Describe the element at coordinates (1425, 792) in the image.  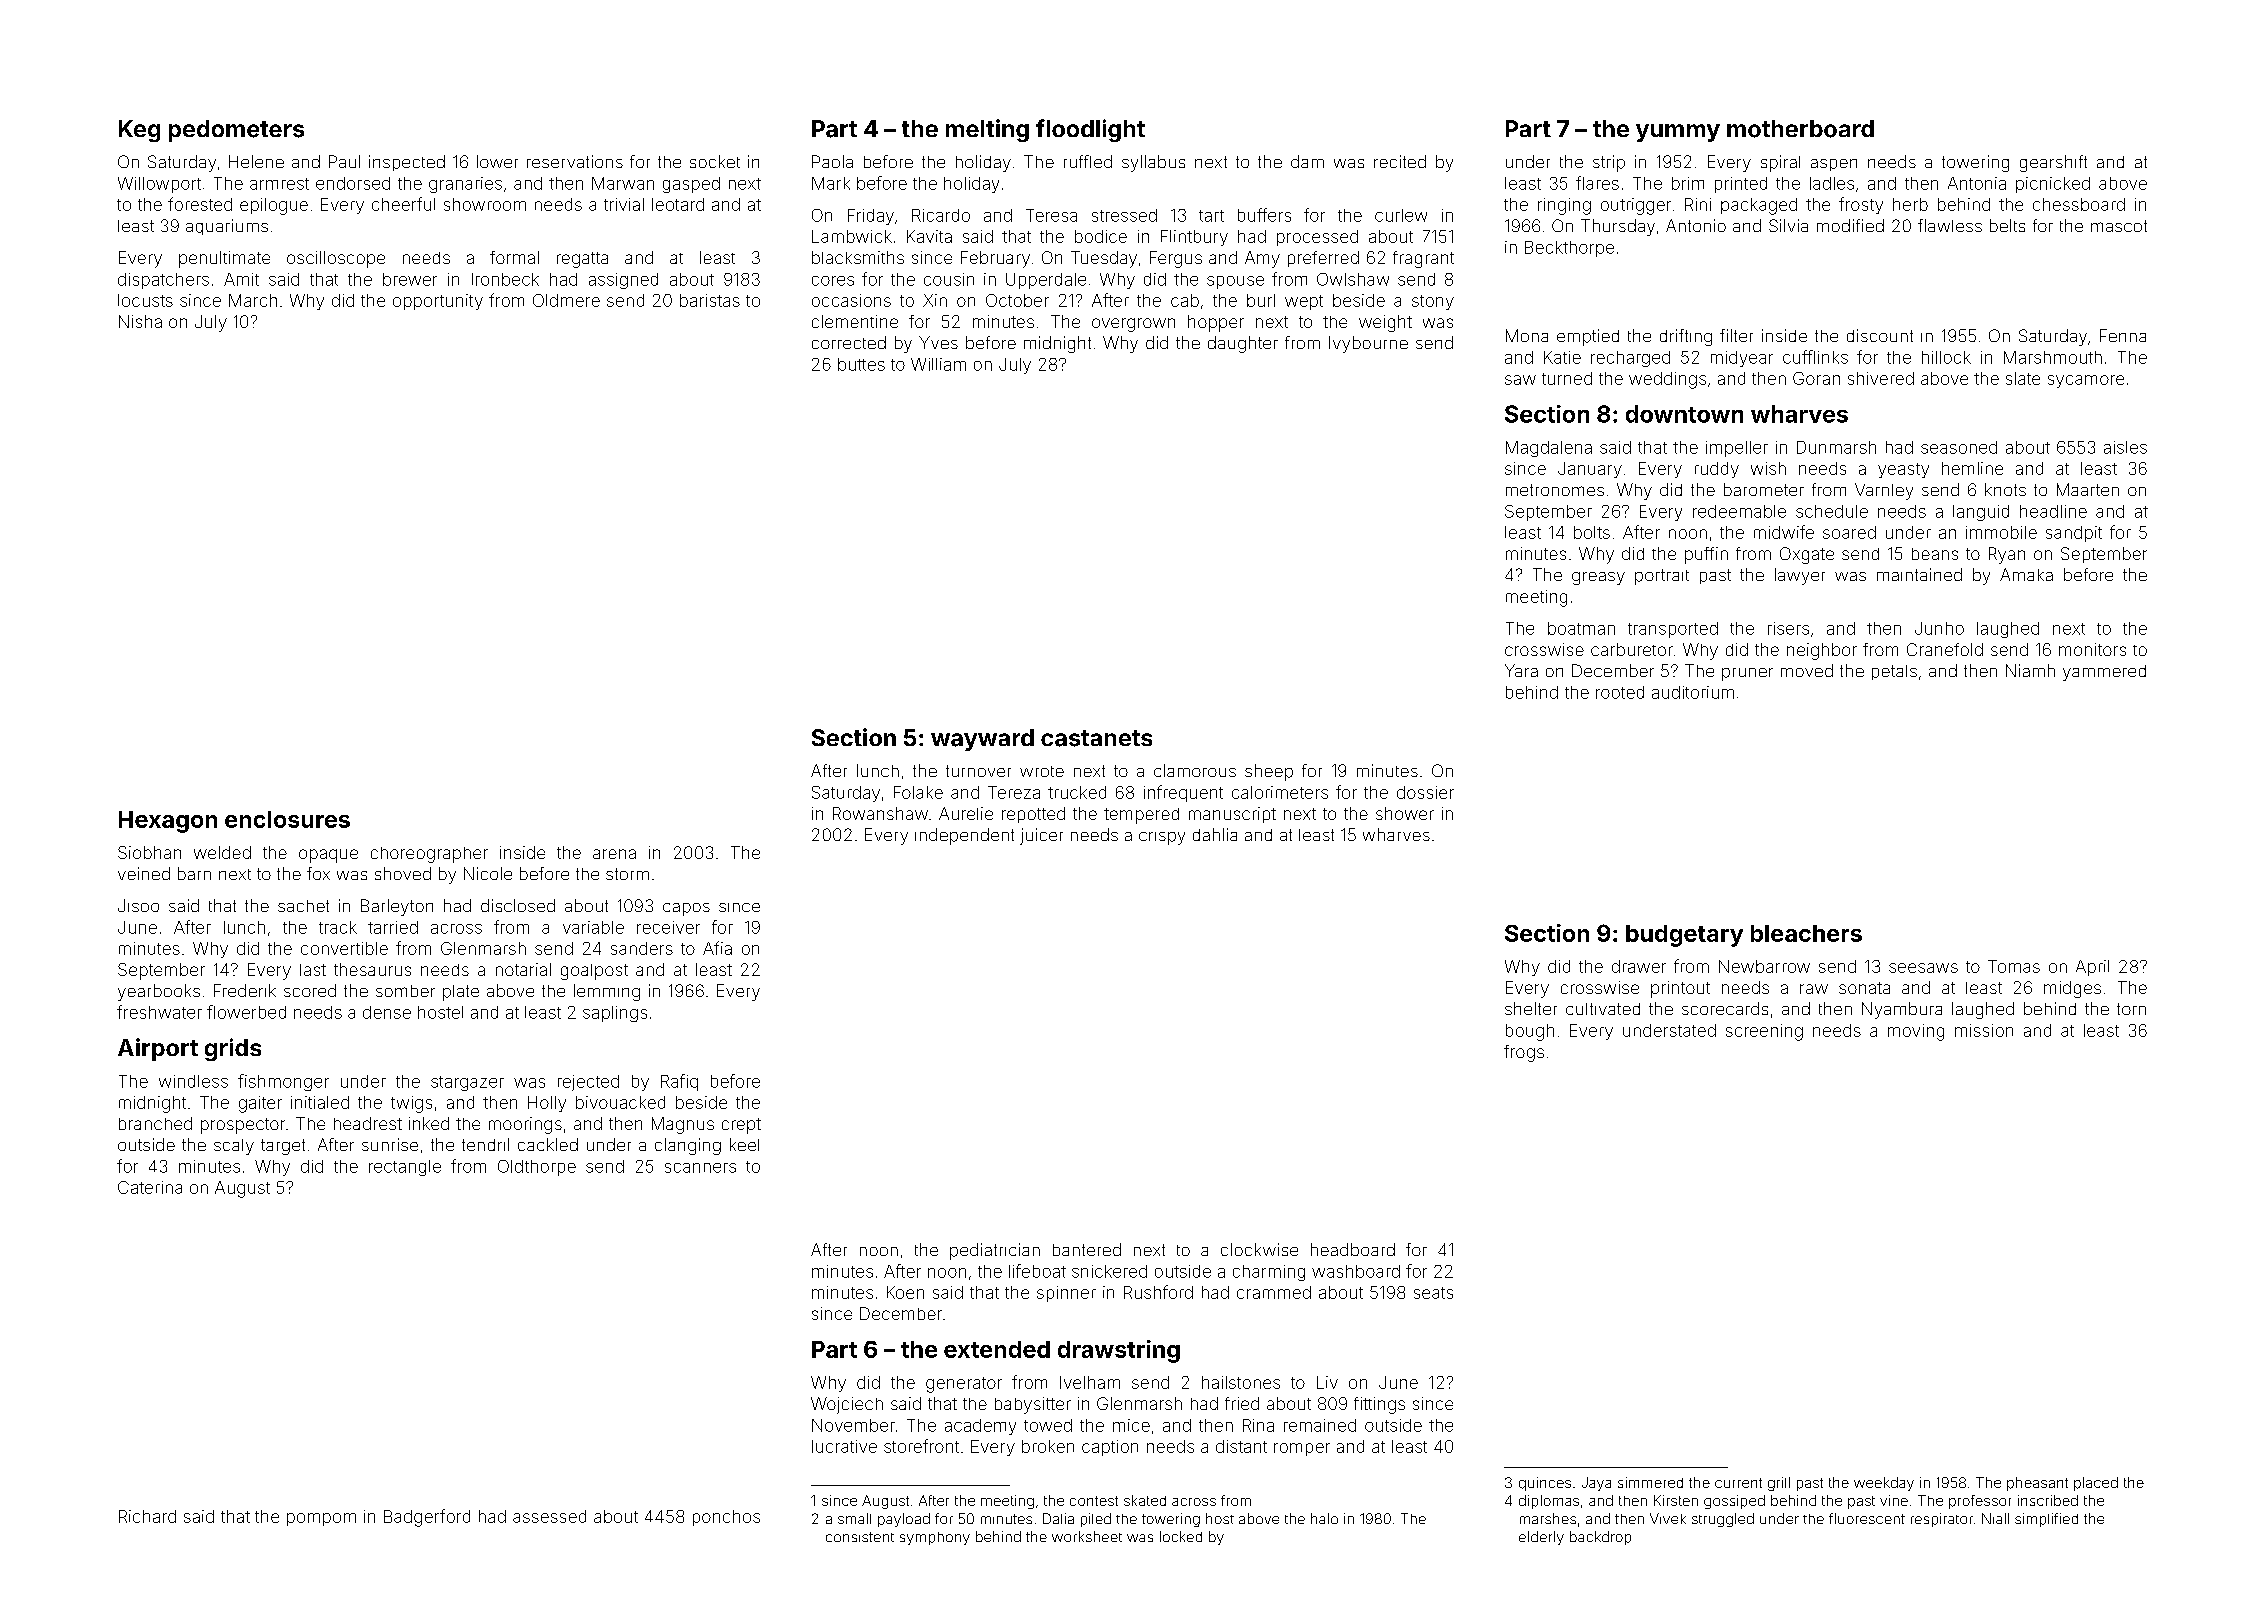
I see `dossier` at that location.
